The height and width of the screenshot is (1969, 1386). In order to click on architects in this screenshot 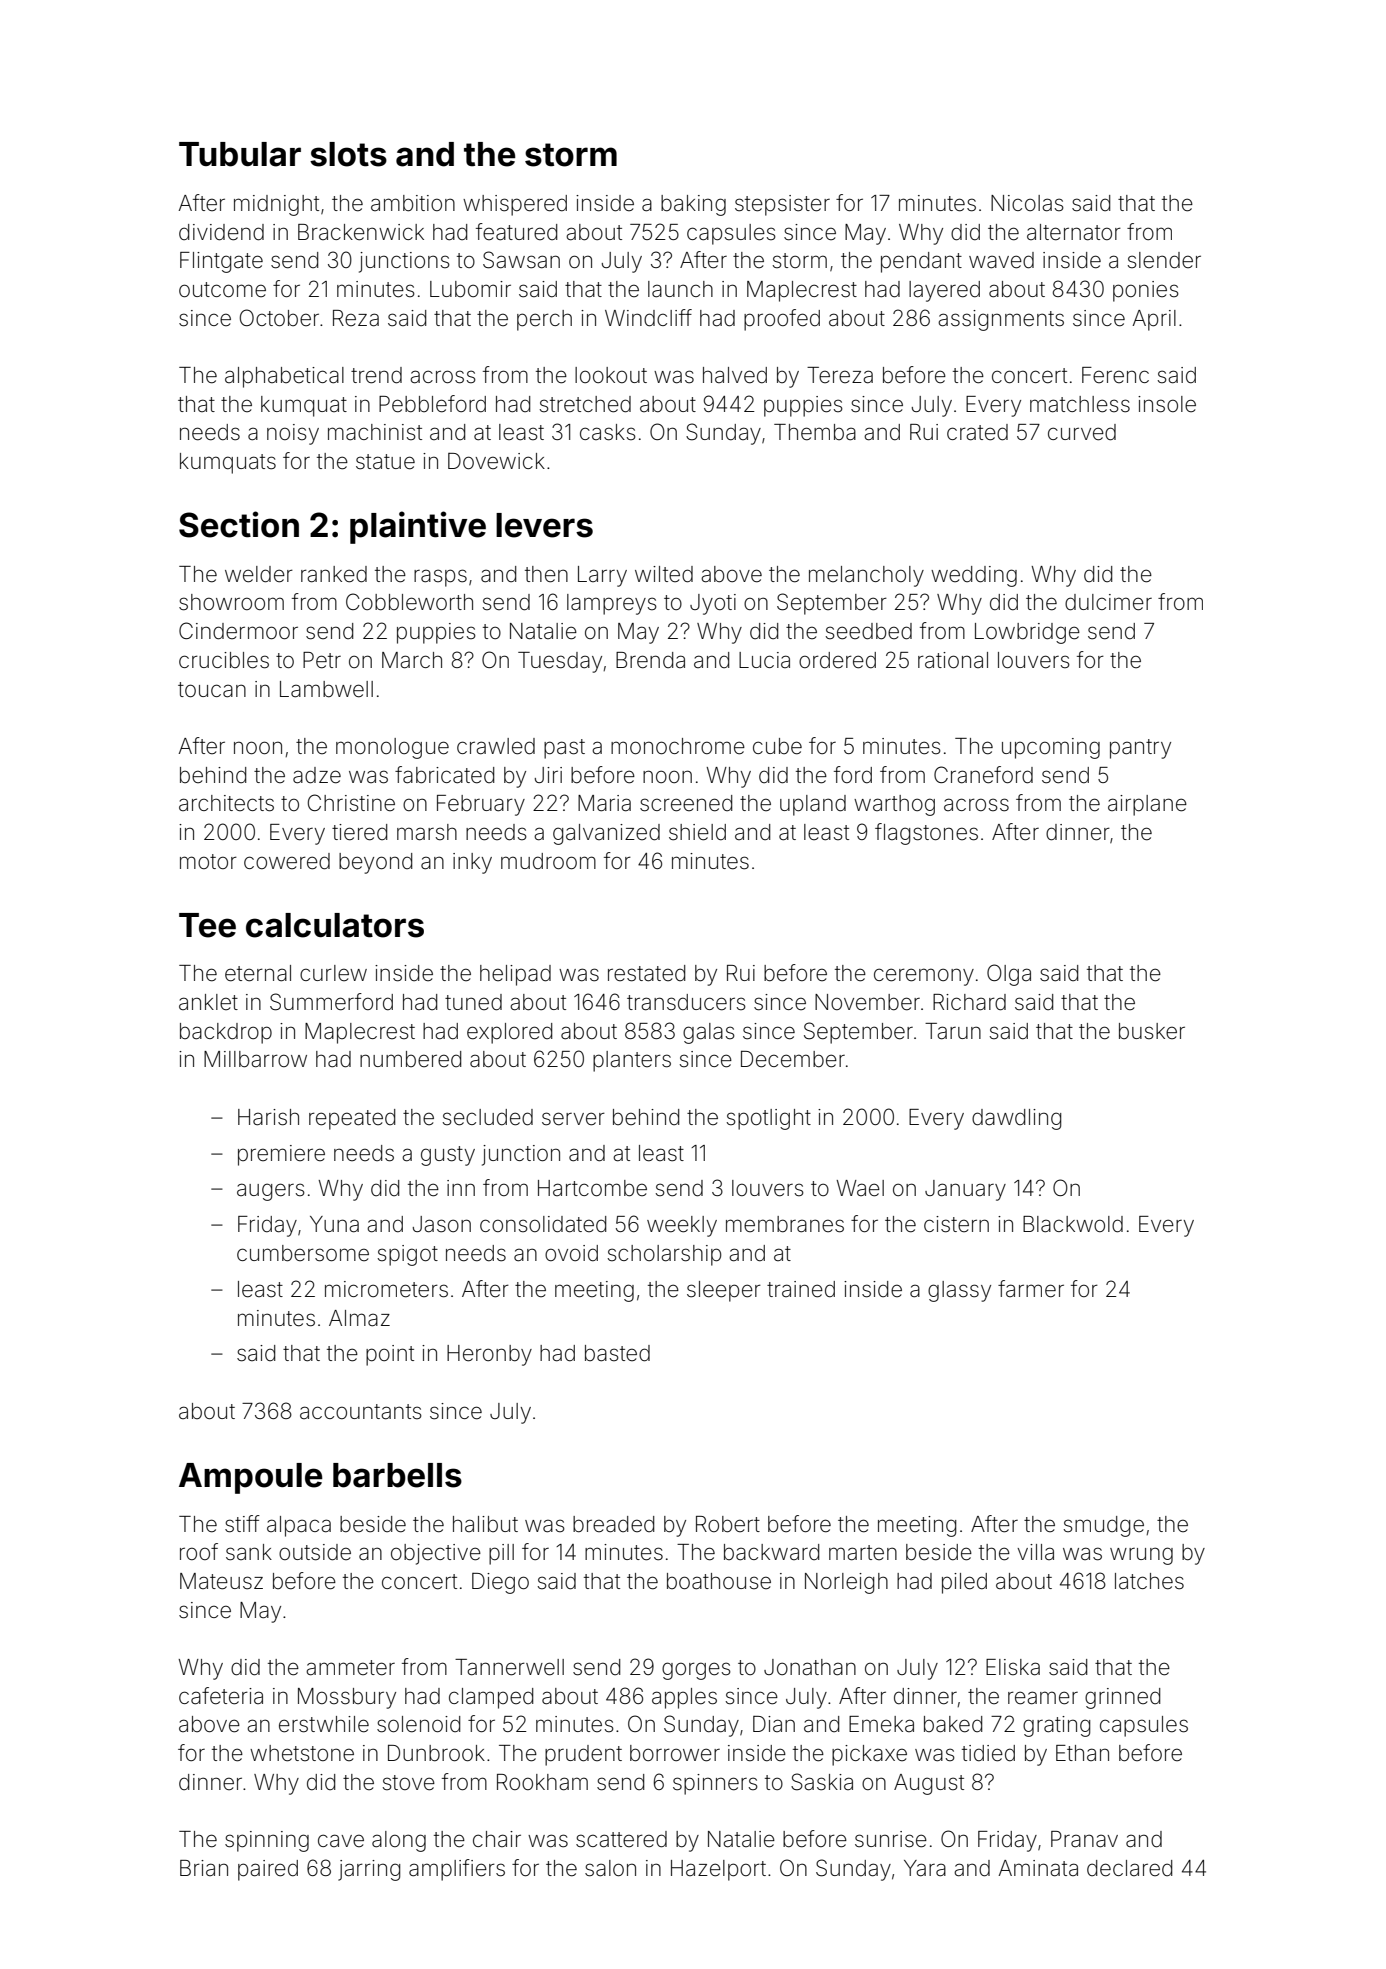, I will do `click(226, 803)`.
